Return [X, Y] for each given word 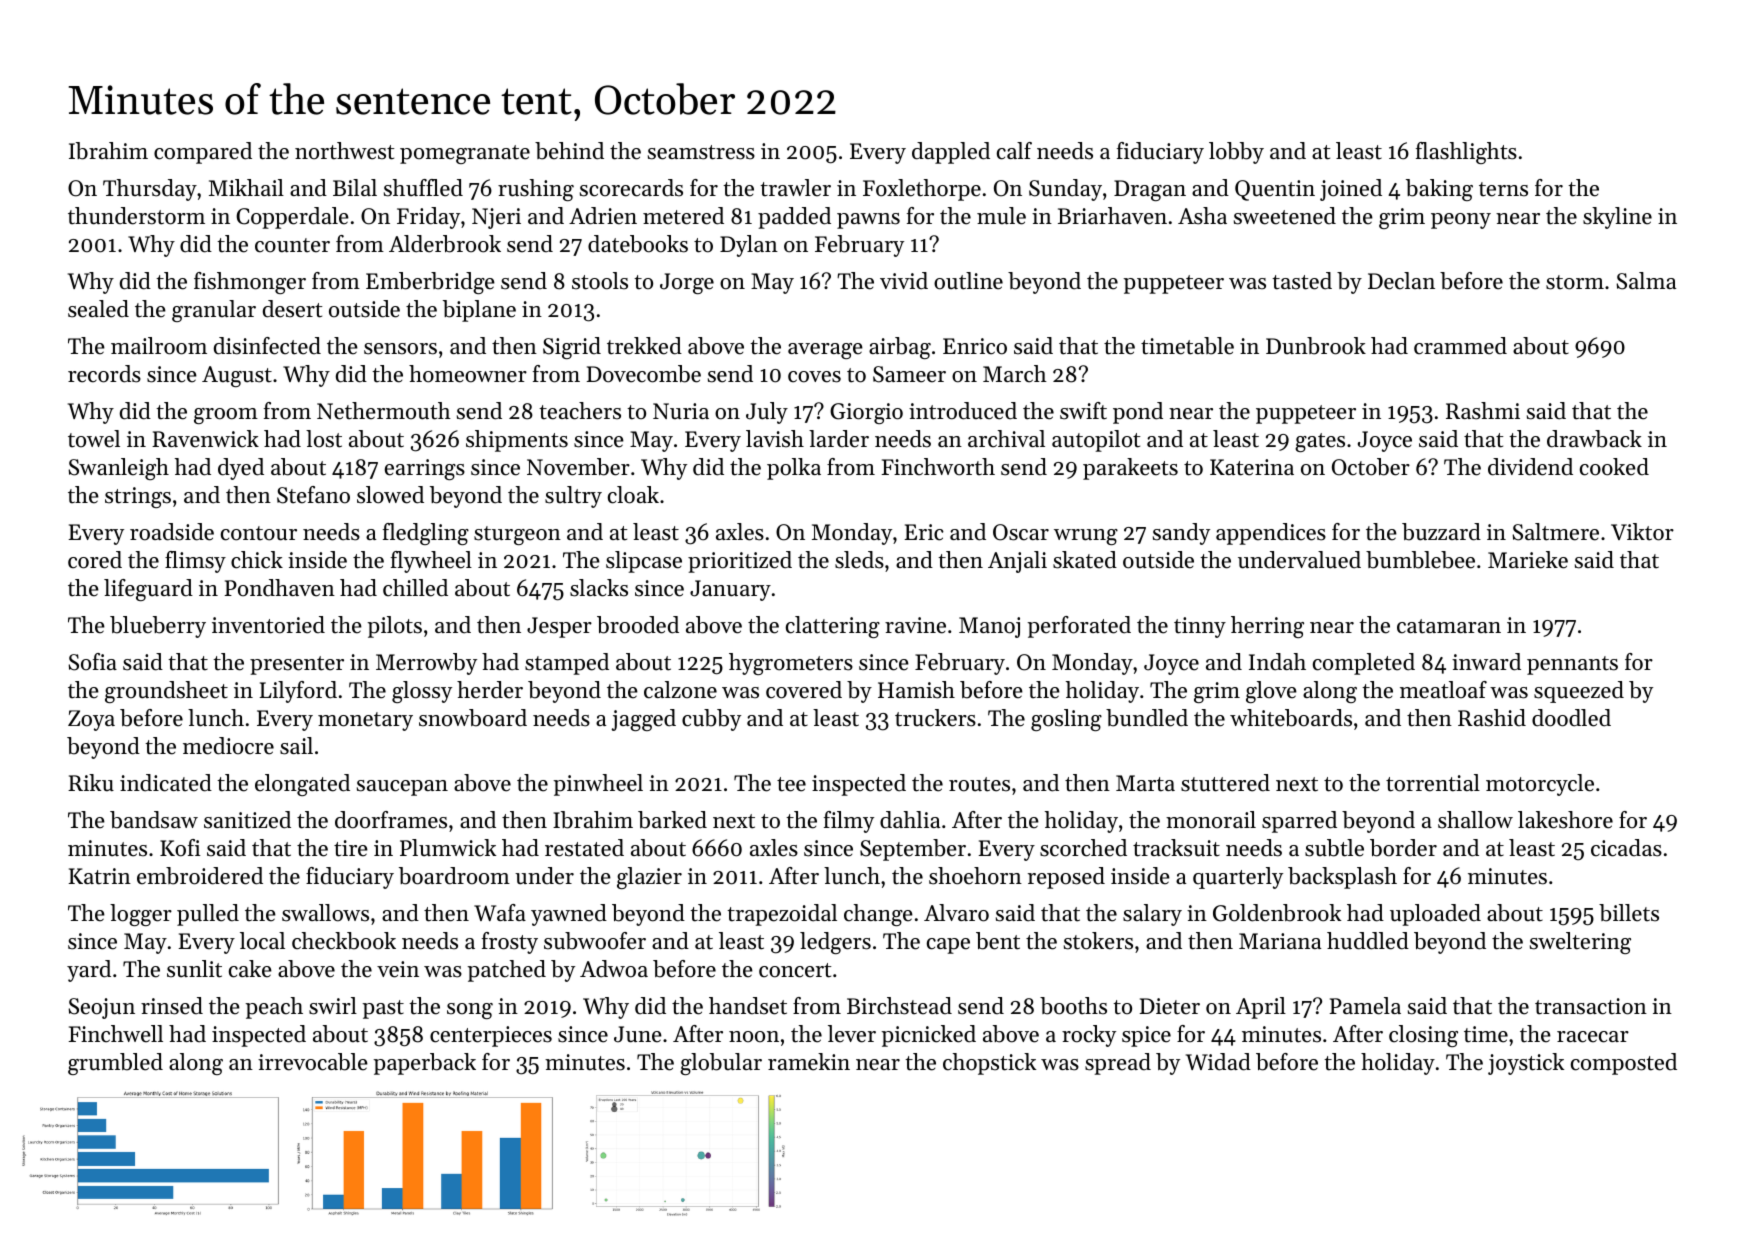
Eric [924, 532]
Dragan [1150, 190]
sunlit [194, 969]
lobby [1236, 153]
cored [95, 560]
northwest [344, 151]
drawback [1594, 439]
